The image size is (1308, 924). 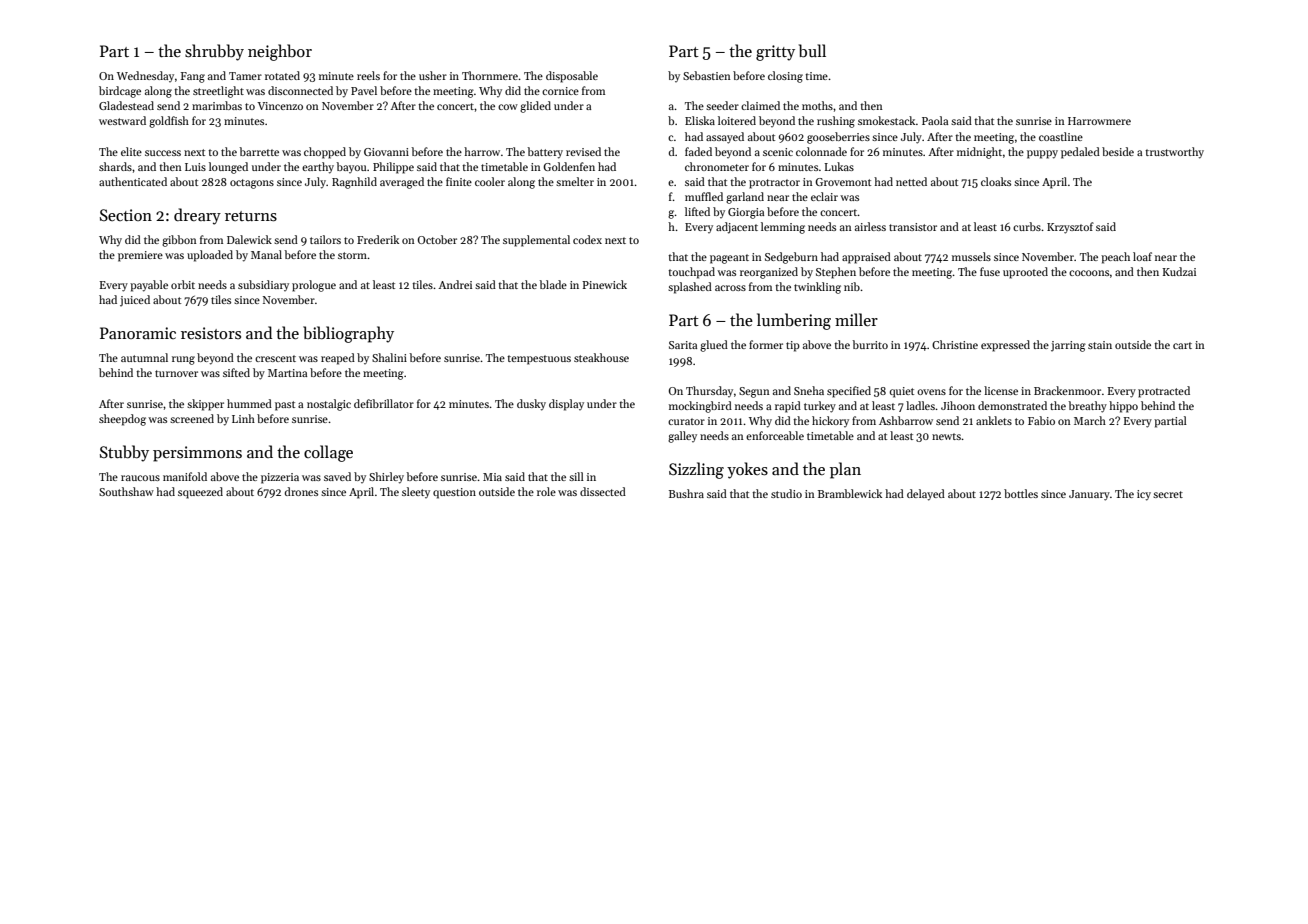 What do you see at coordinates (122, 420) in the screenshot?
I see `sheepdog` at bounding box center [122, 420].
